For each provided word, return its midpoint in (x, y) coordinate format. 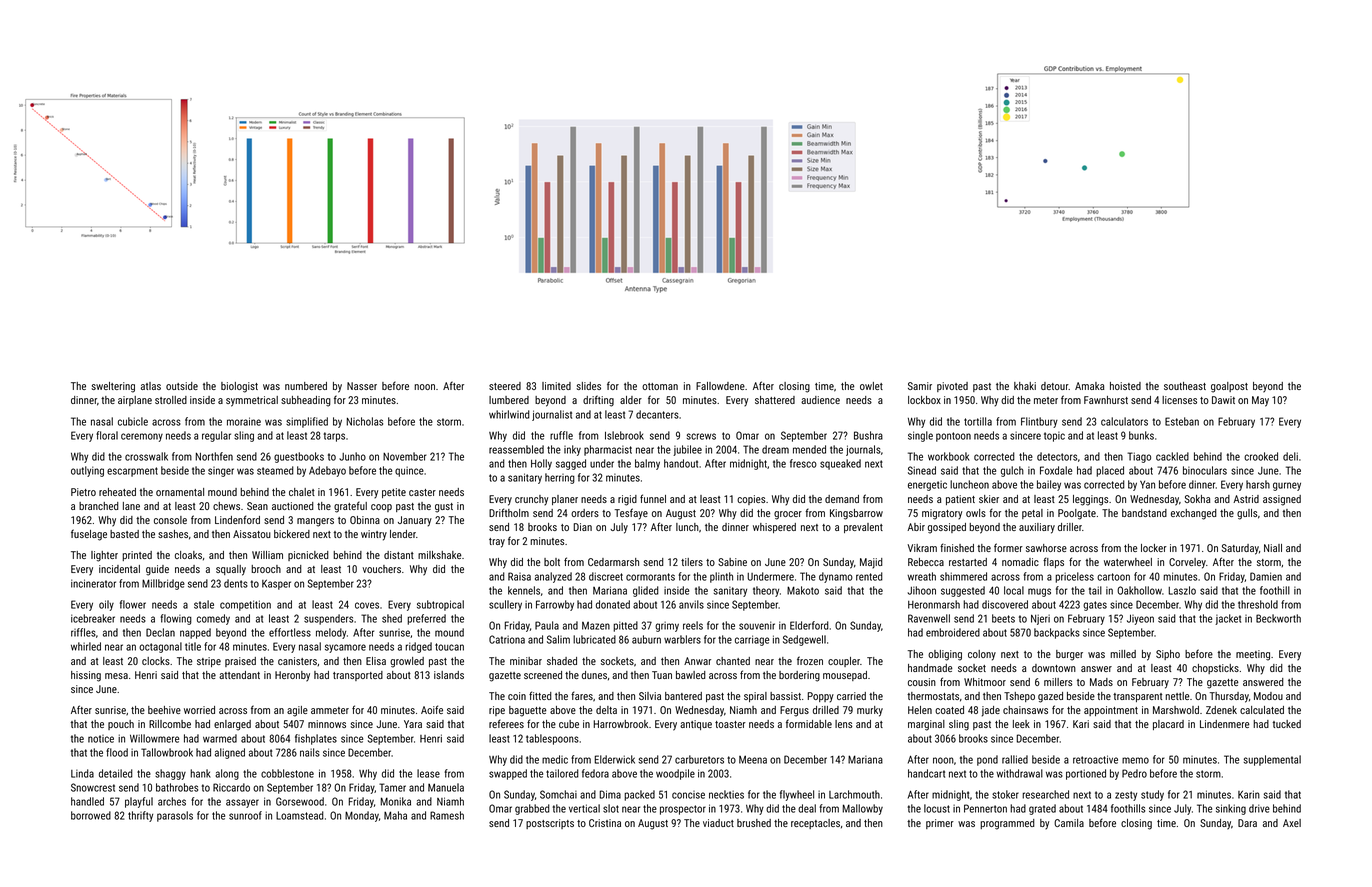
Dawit (1223, 400)
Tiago (1139, 457)
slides (588, 386)
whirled (86, 646)
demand (842, 499)
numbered (306, 386)
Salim (558, 639)
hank (200, 773)
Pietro (83, 492)
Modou (1268, 696)
